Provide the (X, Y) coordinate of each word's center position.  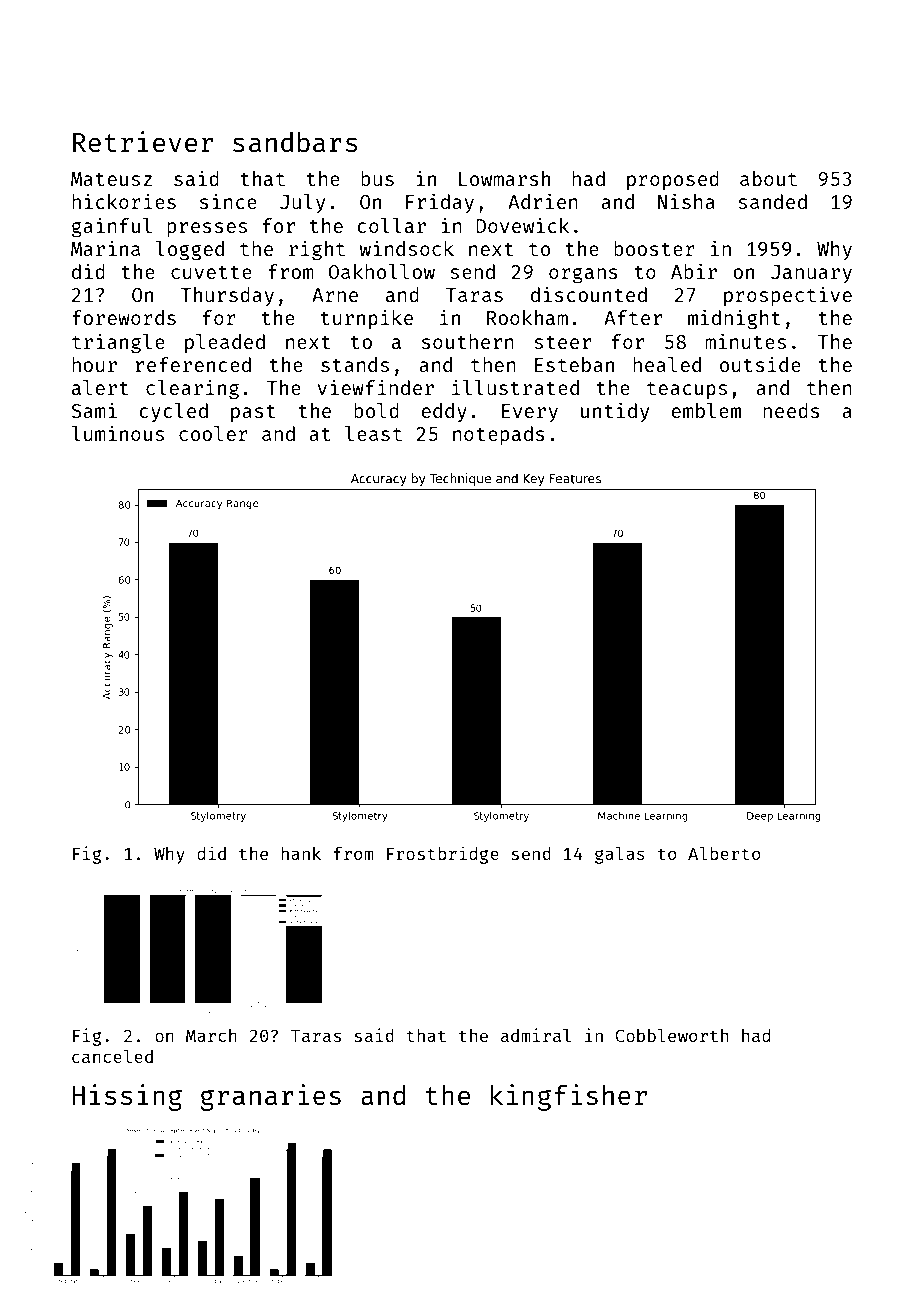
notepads (499, 435)
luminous (118, 433)
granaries (271, 1097)
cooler (213, 433)
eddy (444, 412)
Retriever (143, 141)
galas (620, 855)
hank (301, 853)
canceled (112, 1056)
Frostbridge (443, 855)
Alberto (724, 853)
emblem (706, 410)
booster (654, 248)
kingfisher (568, 1097)
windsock (407, 248)
